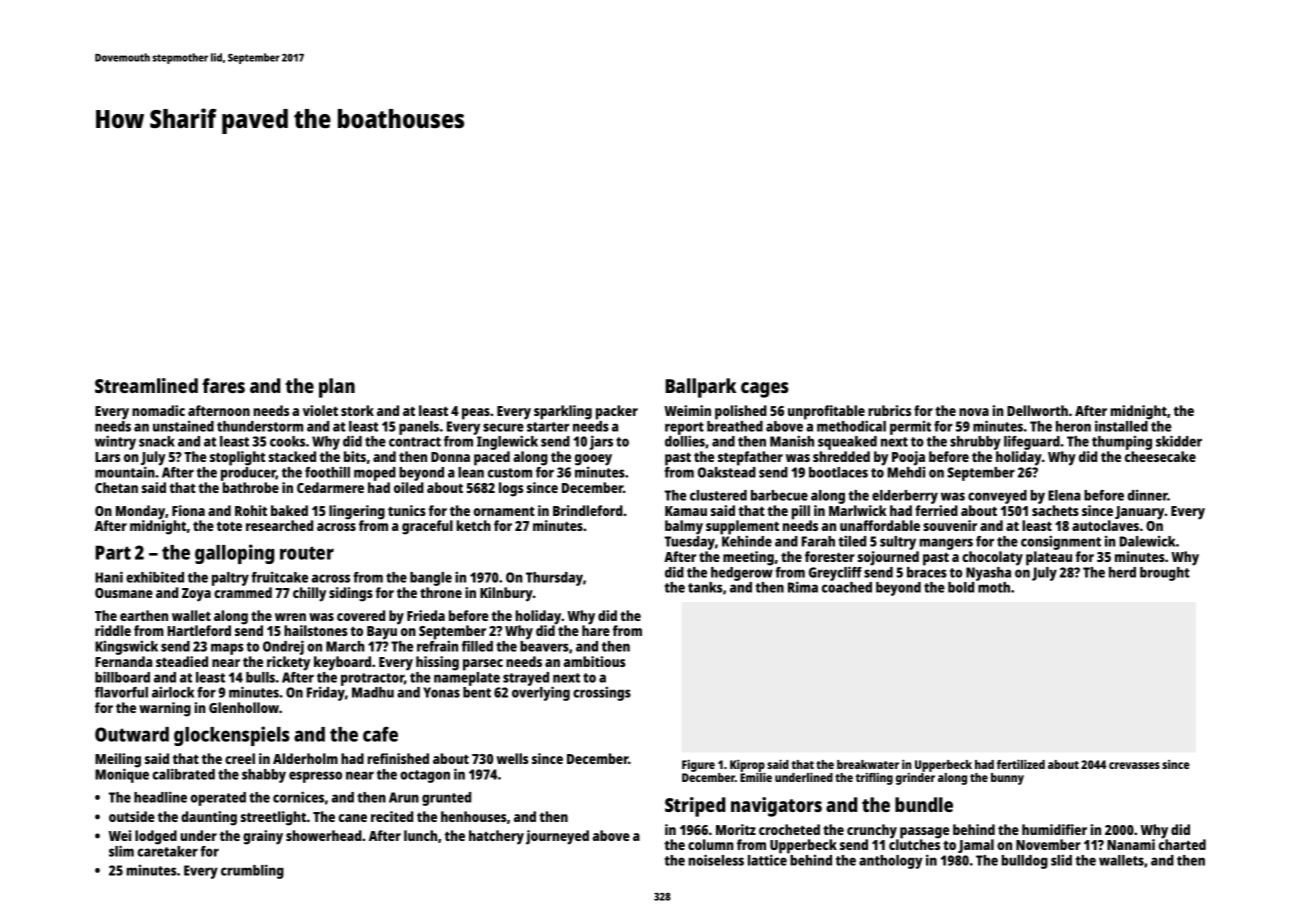 The height and width of the screenshot is (924, 1308). Describe the element at coordinates (889, 410) in the screenshot. I see `rubrics` at that location.
